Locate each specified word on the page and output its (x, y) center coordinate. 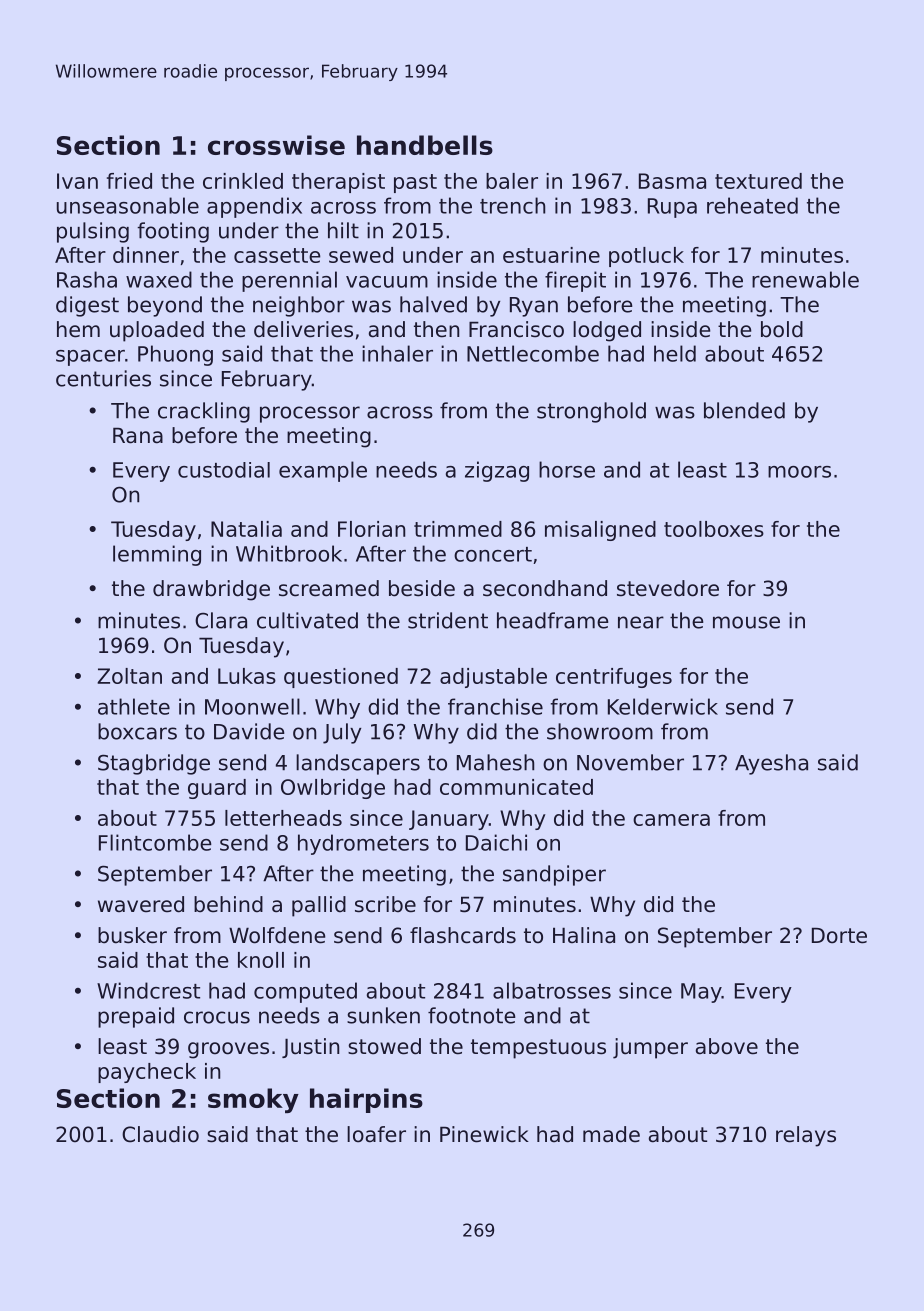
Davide (249, 731)
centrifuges (614, 678)
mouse (746, 622)
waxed (159, 279)
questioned (341, 678)
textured (758, 181)
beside (422, 588)
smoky (253, 1100)
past (415, 183)
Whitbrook (289, 553)
